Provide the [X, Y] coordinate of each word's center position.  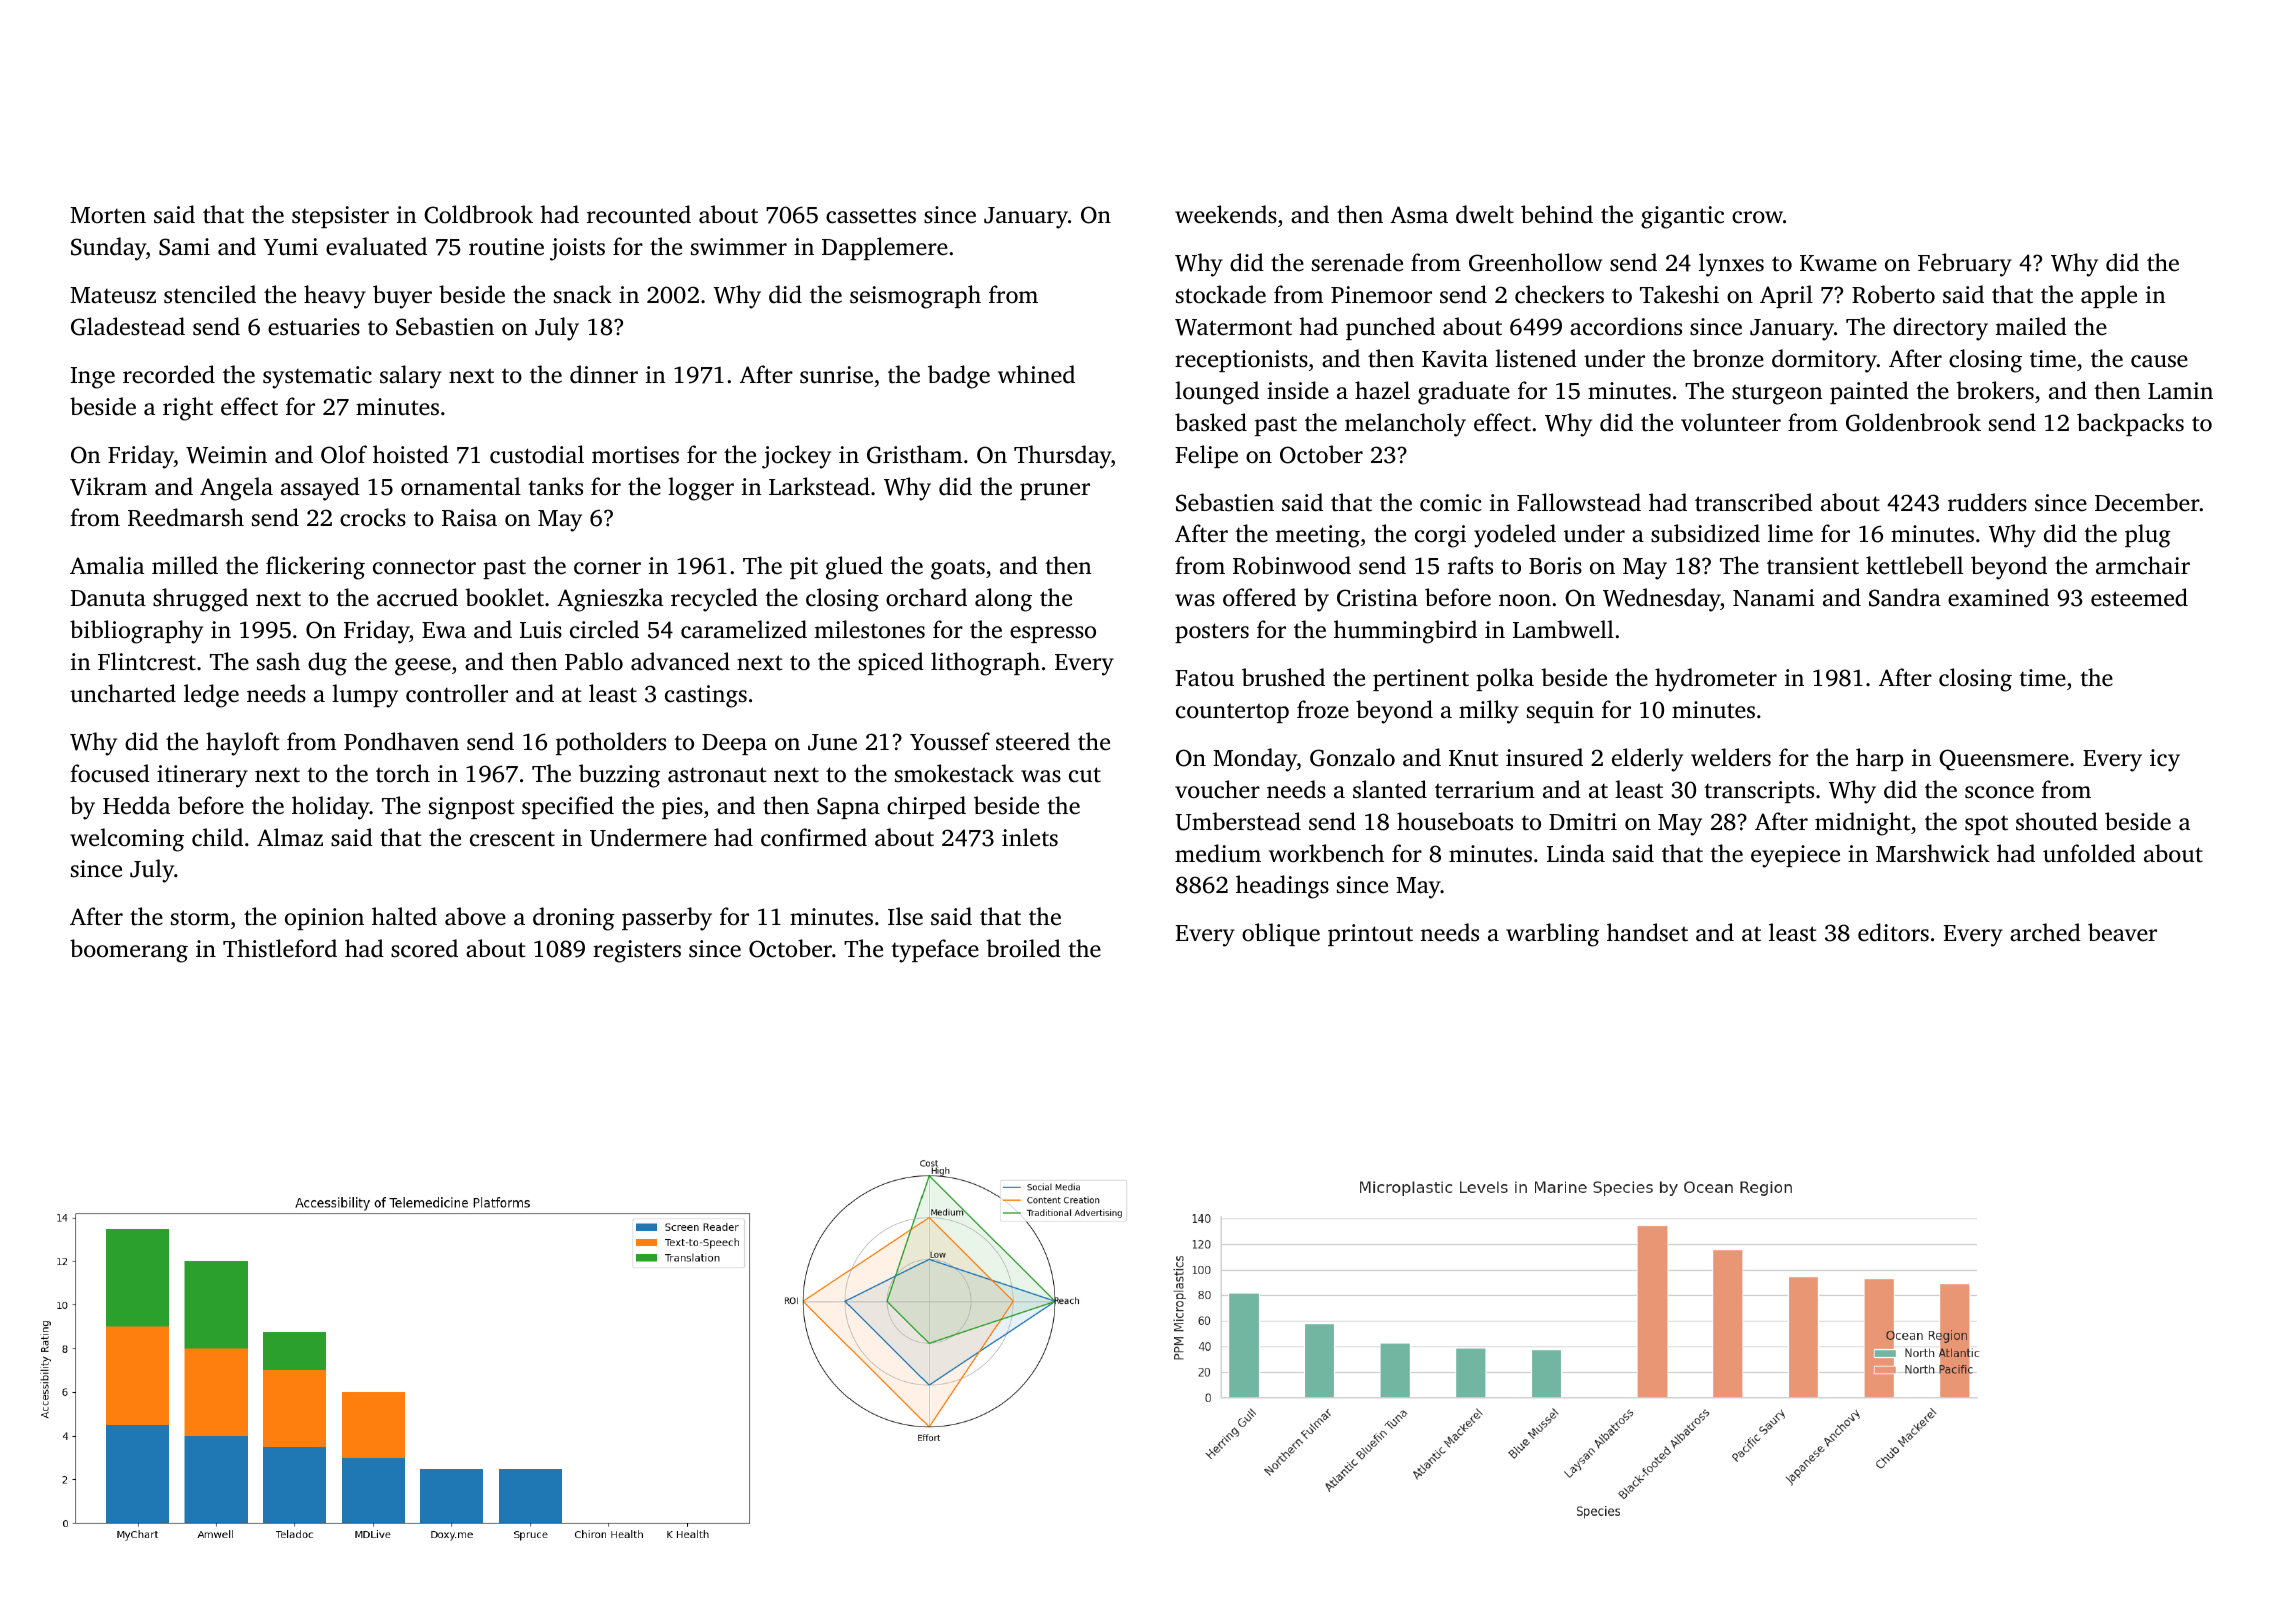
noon [1525, 600]
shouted [2057, 821]
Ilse [905, 916]
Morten [108, 215]
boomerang [129, 951]
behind [1557, 214]
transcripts [1759, 792]
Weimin [226, 455]
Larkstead [819, 486]
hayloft [243, 744]
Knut [1474, 758]
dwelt [1485, 214]
